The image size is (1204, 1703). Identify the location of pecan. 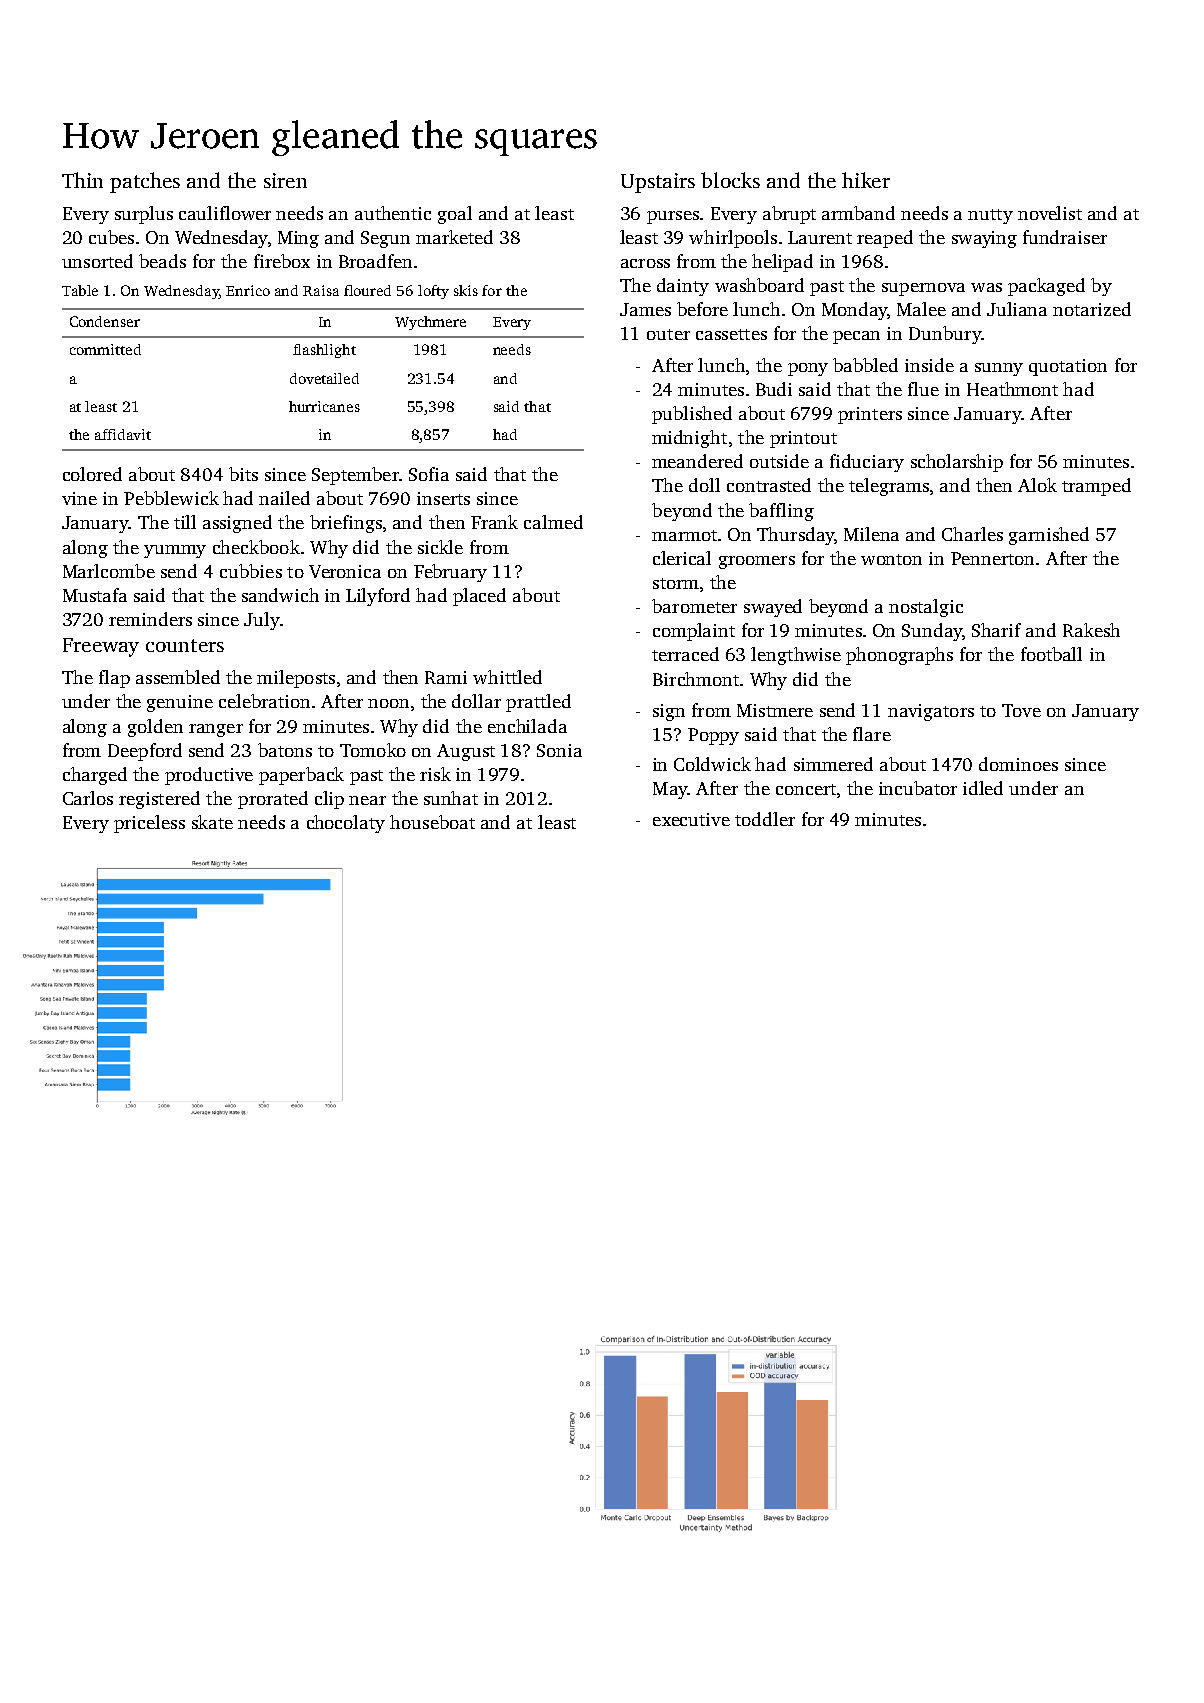
(856, 337).
